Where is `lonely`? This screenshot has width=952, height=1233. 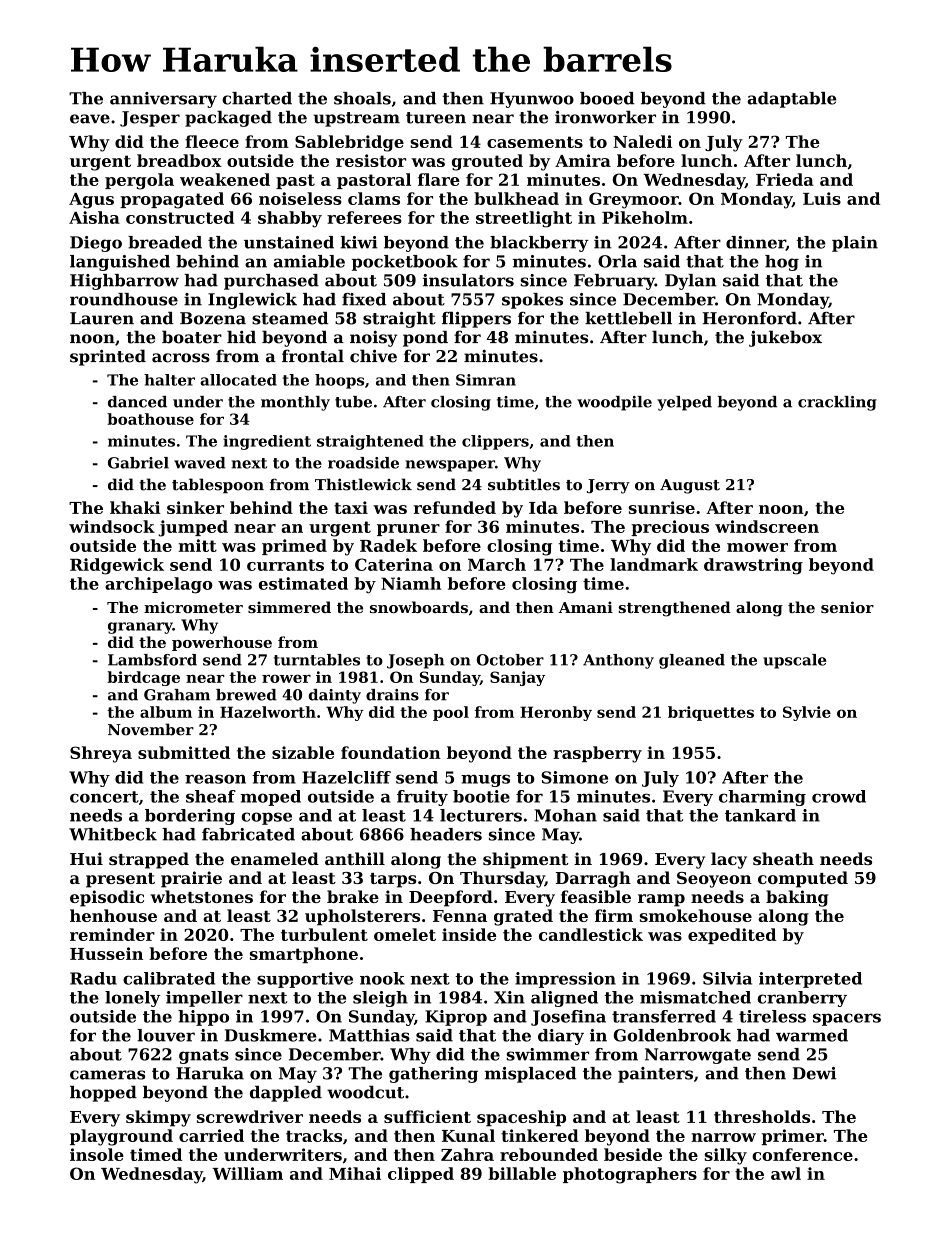
lonely is located at coordinates (133, 999).
